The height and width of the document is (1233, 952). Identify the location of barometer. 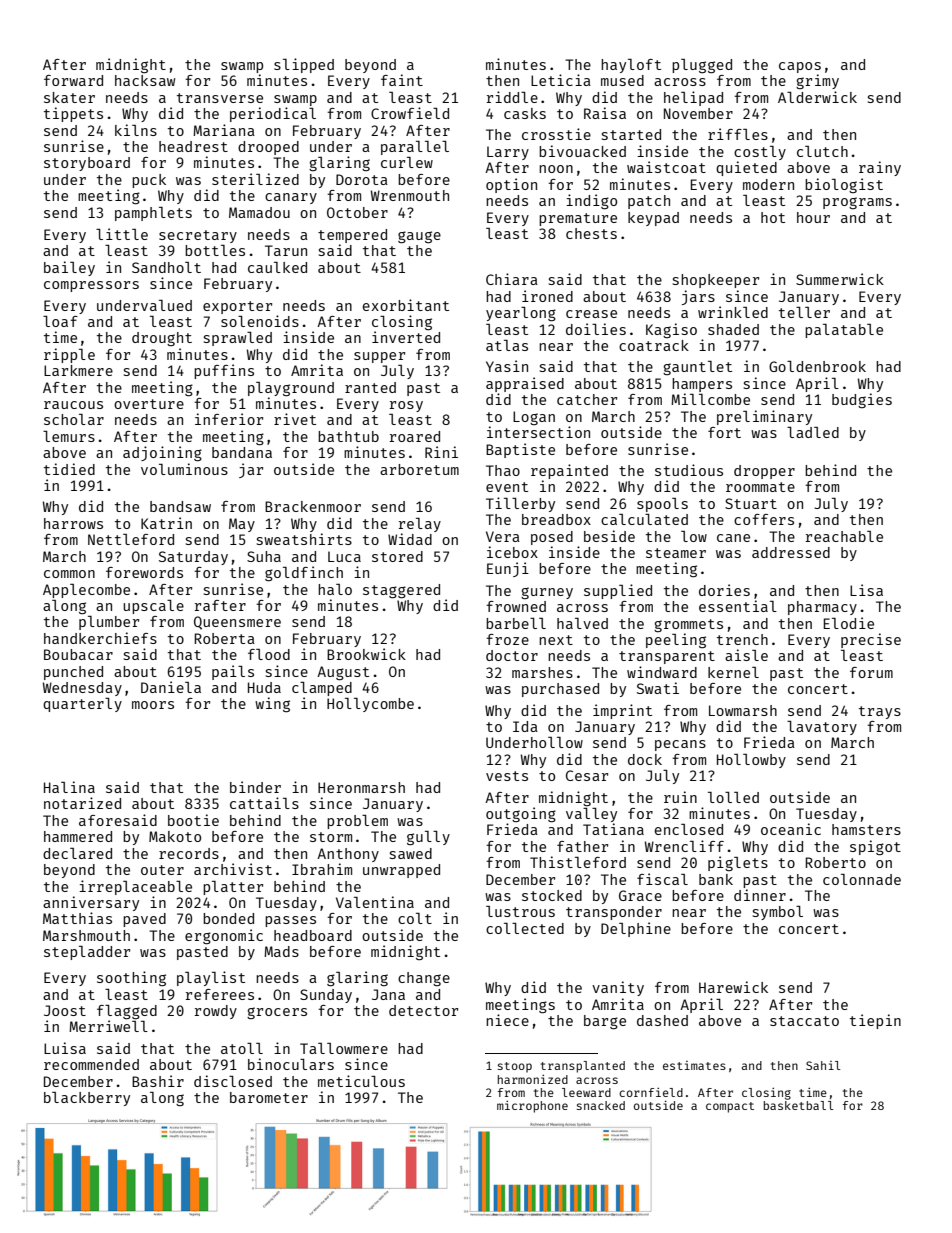
(269, 1097).
